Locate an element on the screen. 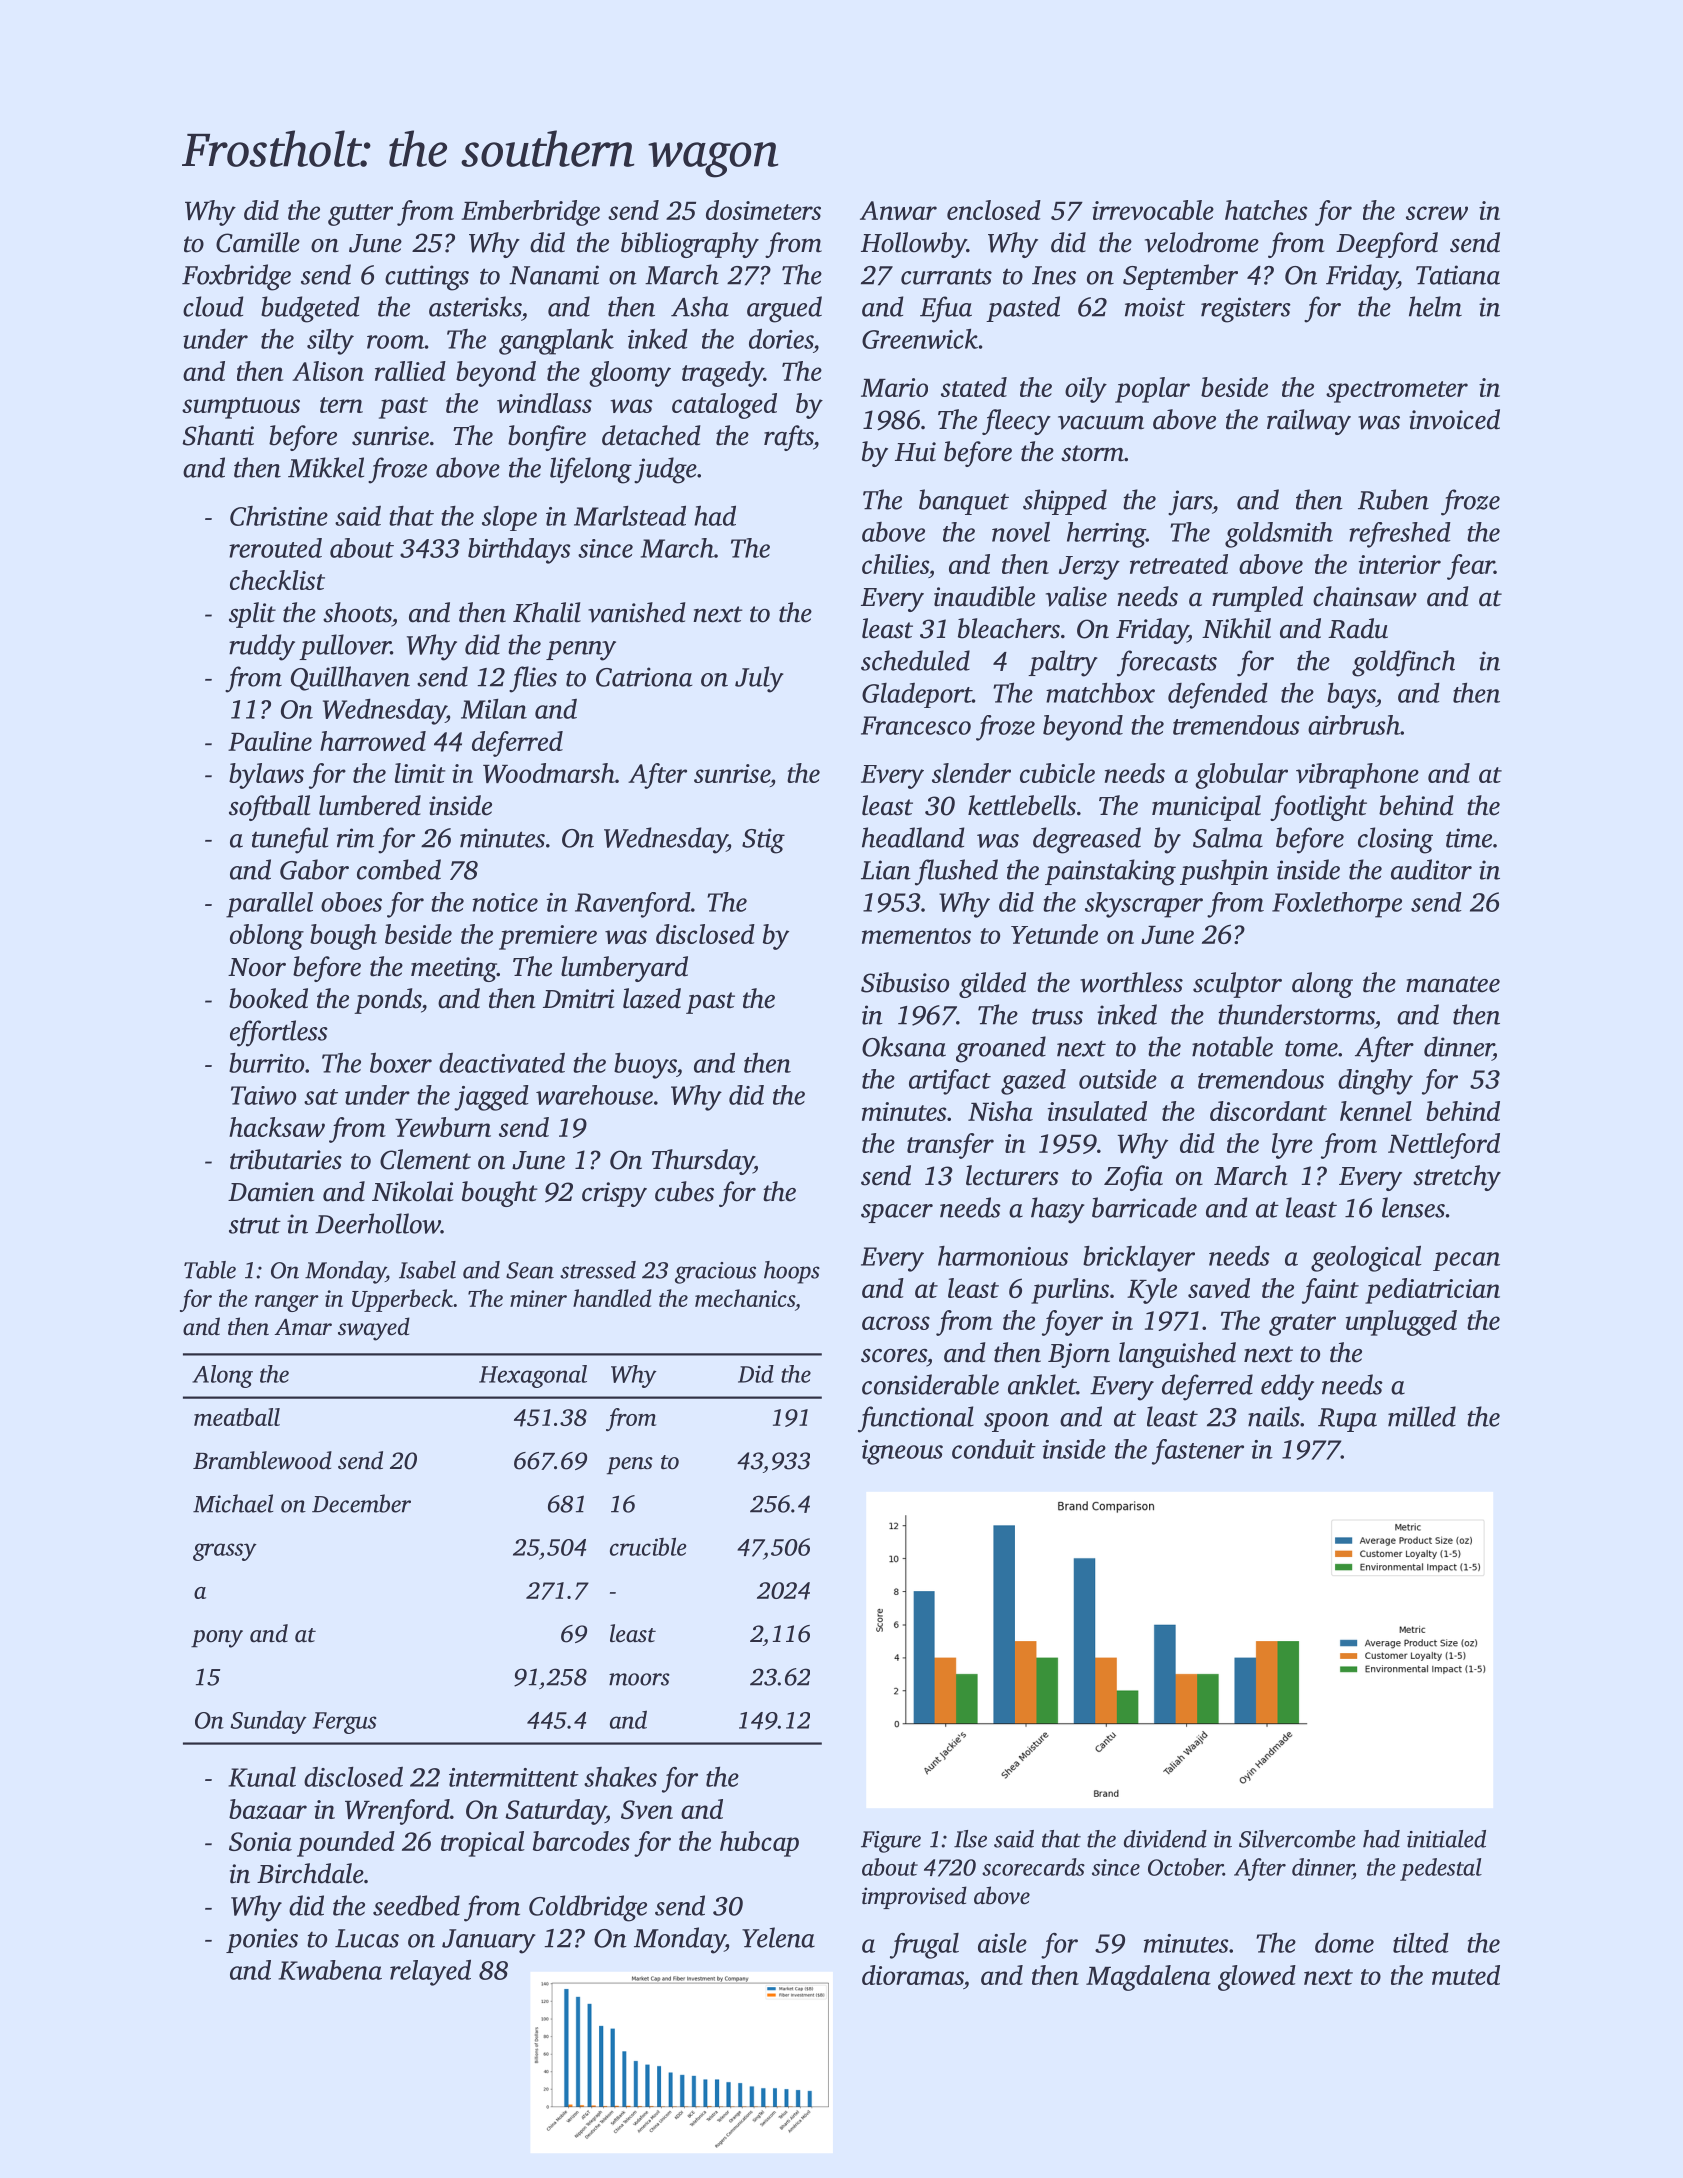  fastener is located at coordinates (1198, 1452).
